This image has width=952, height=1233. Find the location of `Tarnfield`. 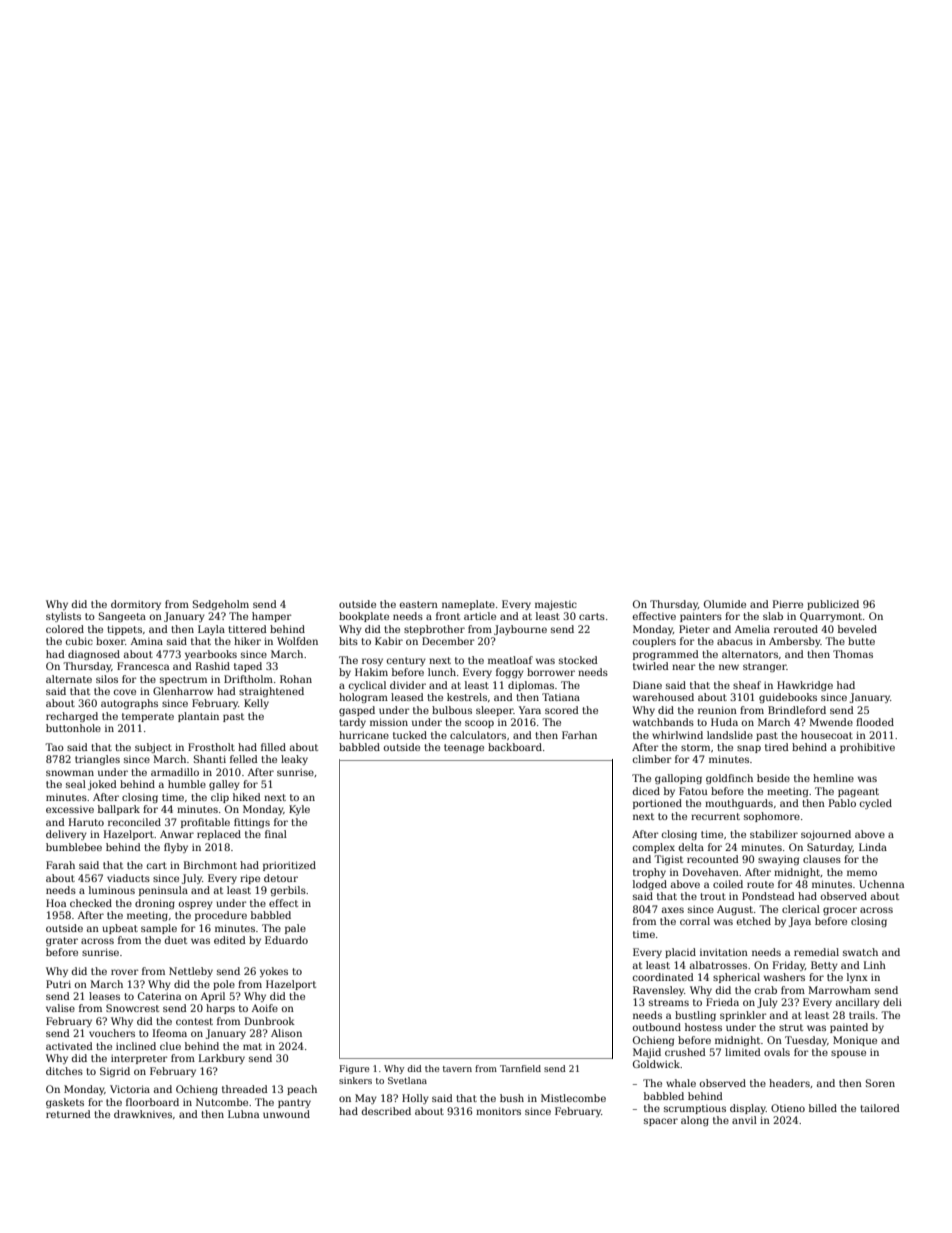

Tarnfield is located at coordinates (520, 1068).
